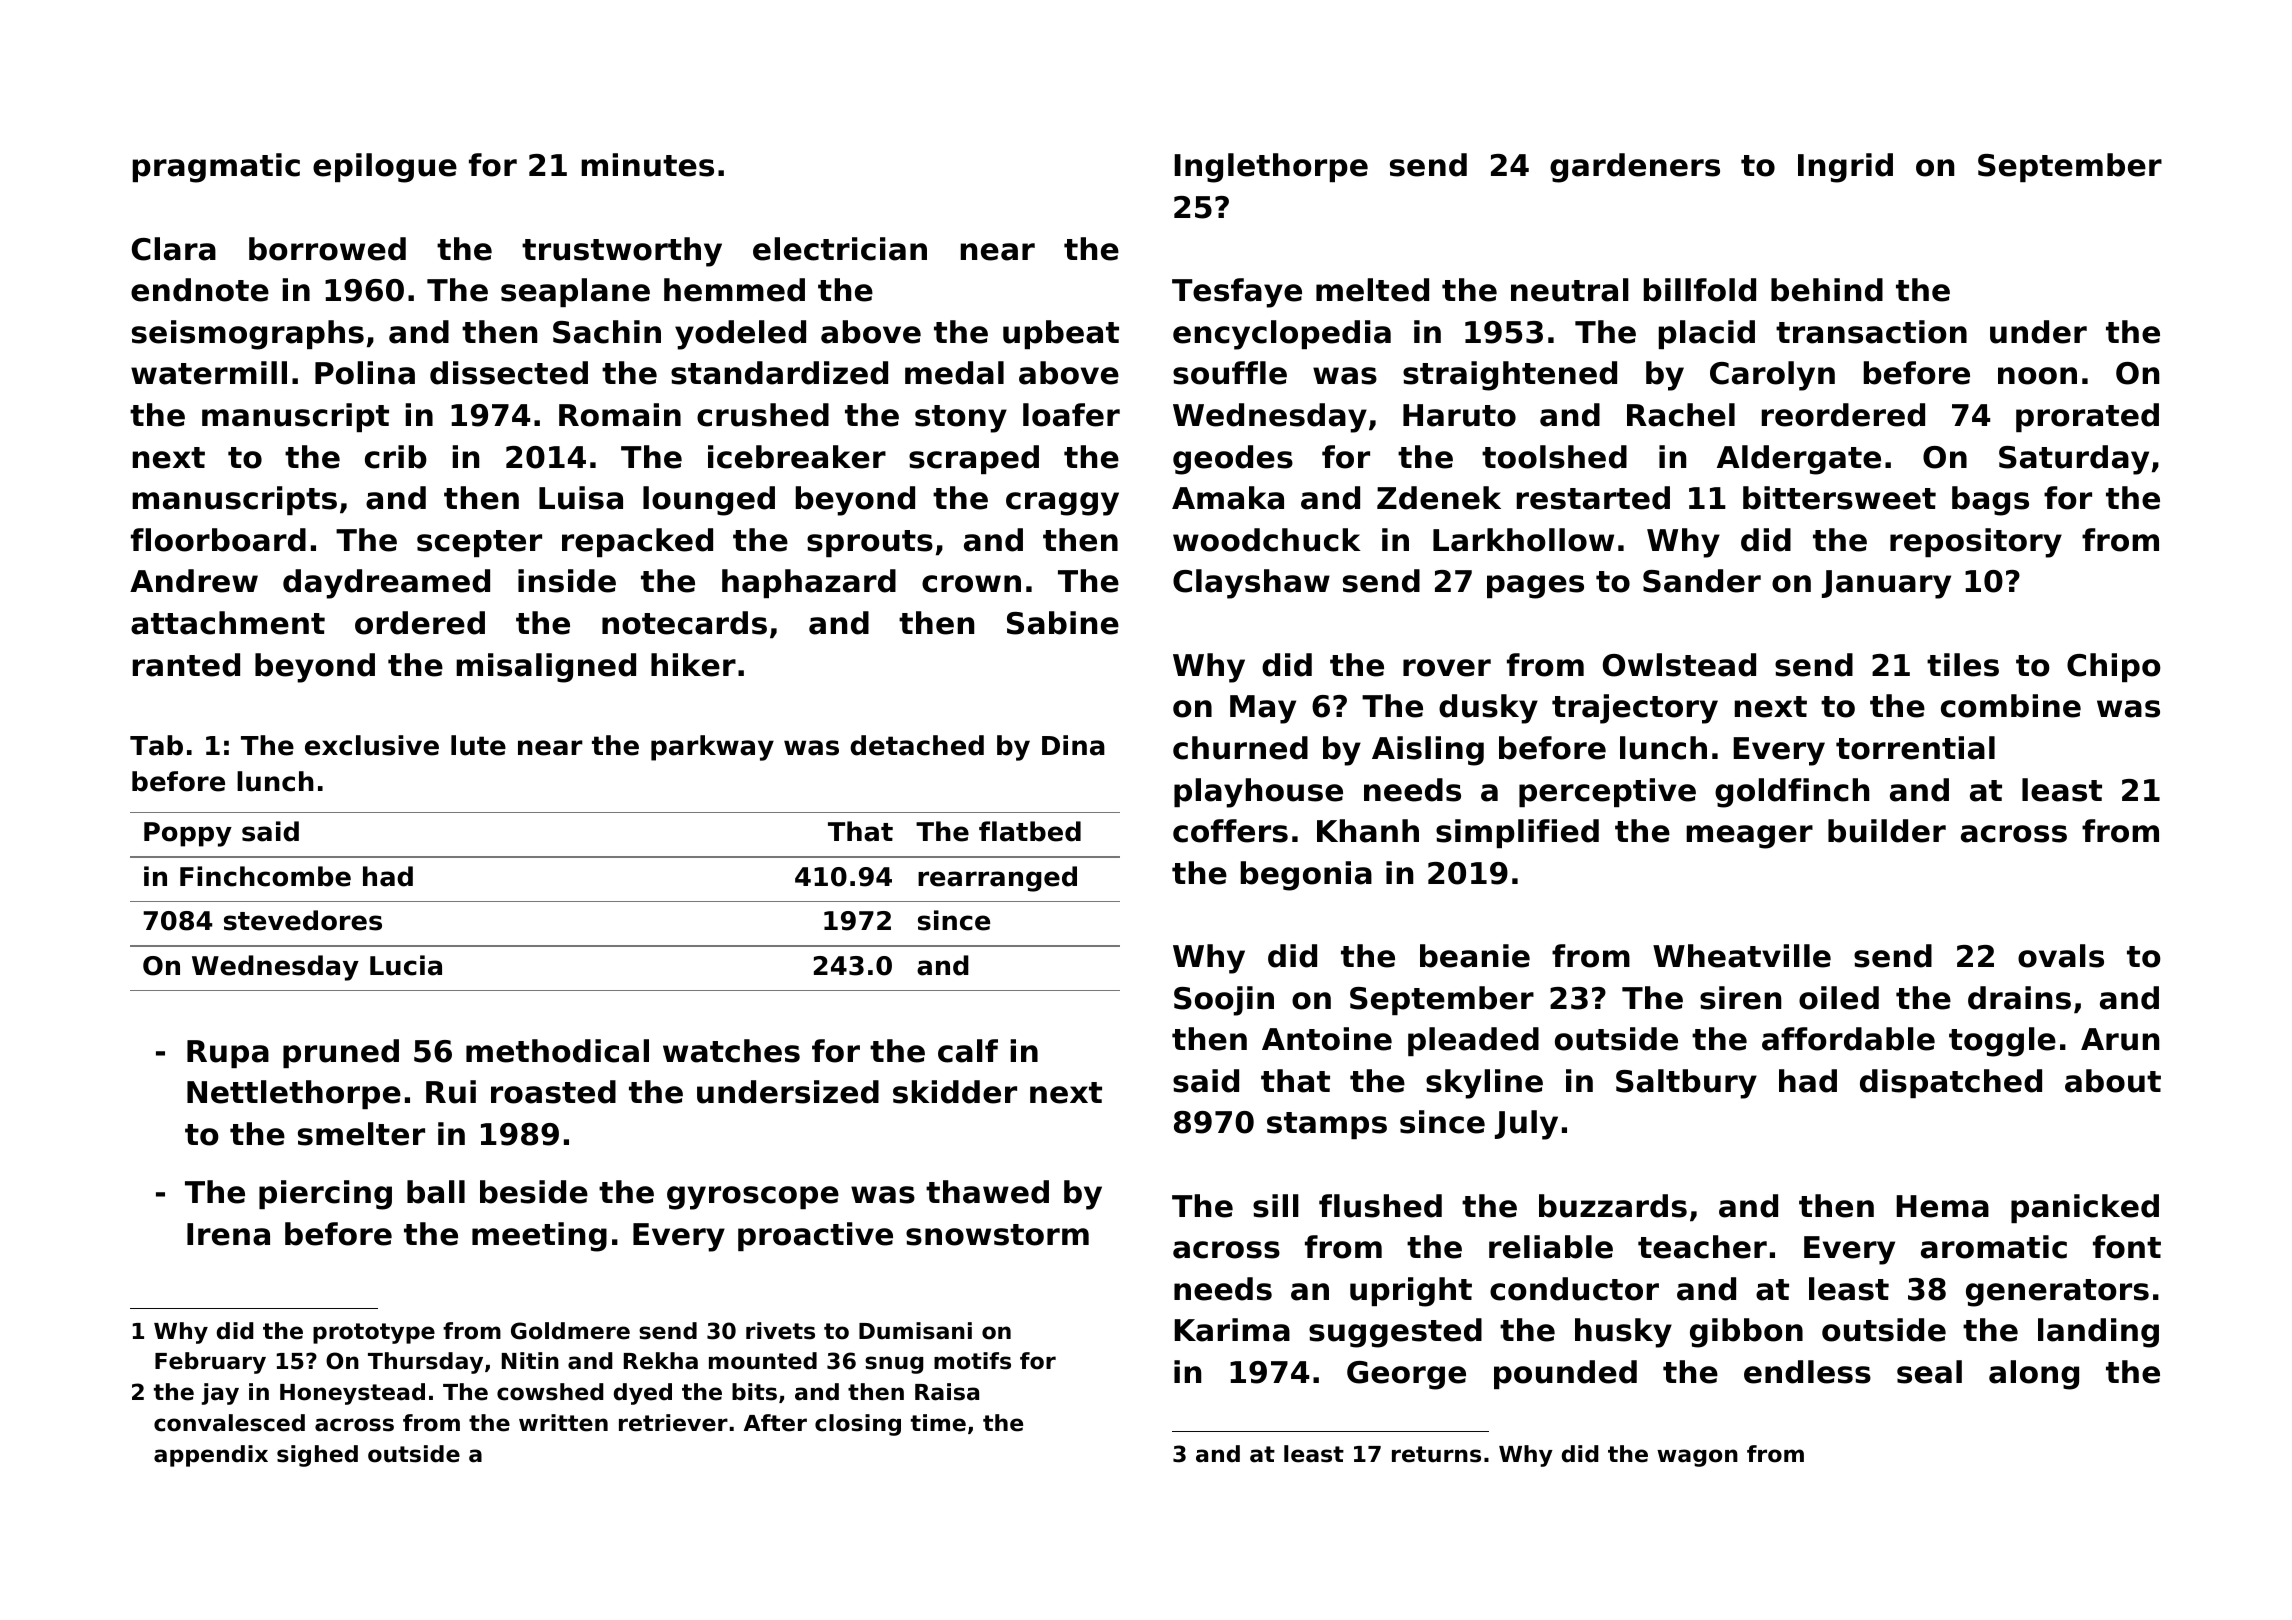 Image resolution: width=2292 pixels, height=1620 pixels. Describe the element at coordinates (1062, 504) in the screenshot. I see `craggy` at that location.
